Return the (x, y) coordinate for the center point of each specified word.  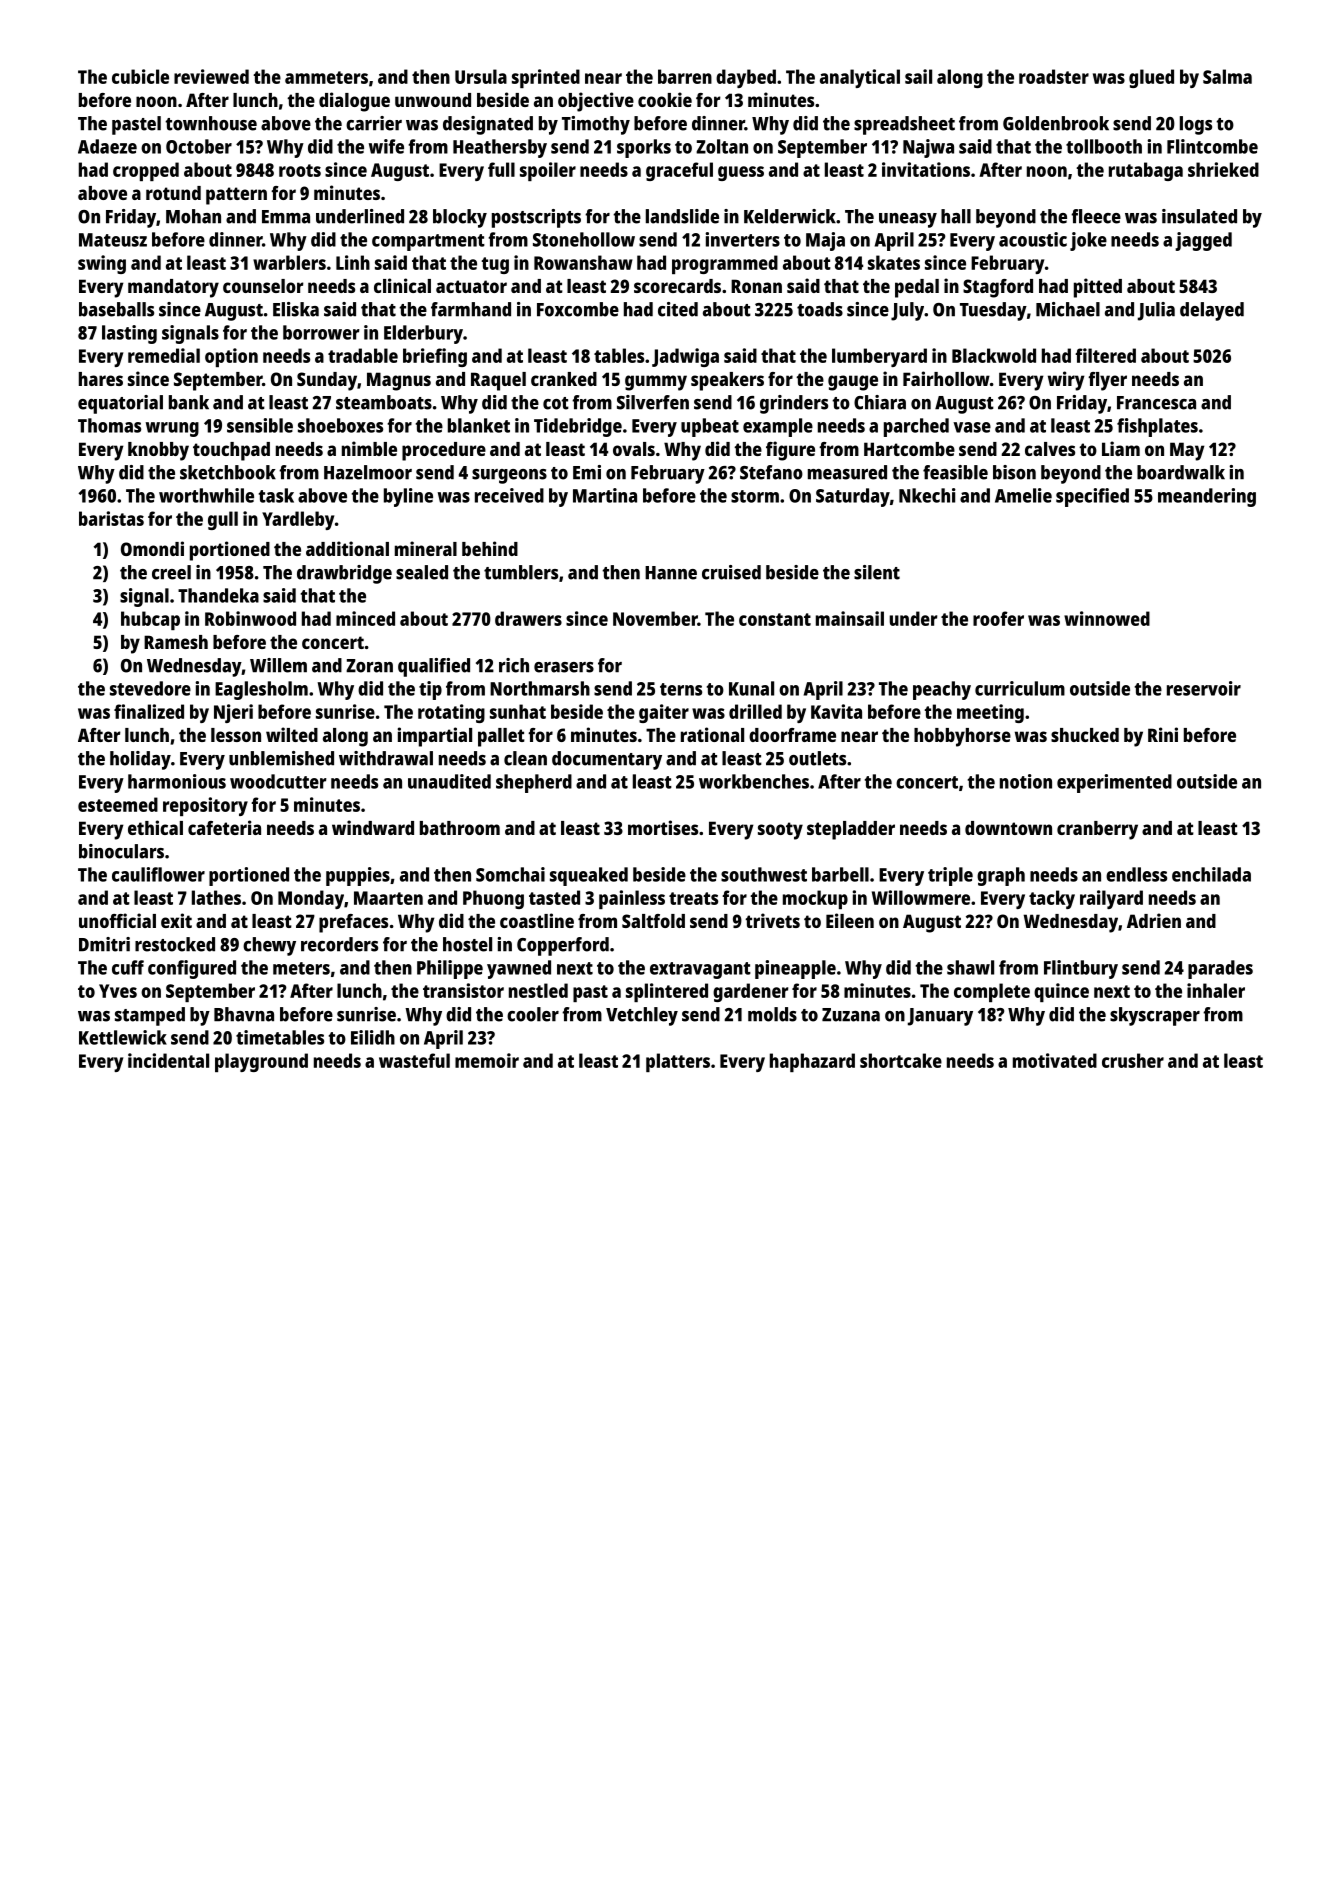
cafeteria (224, 827)
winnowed (1107, 618)
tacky (1052, 899)
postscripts (536, 218)
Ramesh (176, 642)
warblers (289, 262)
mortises (663, 827)
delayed (1212, 311)
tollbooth (1104, 146)
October (199, 146)
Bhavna (244, 1014)
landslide (682, 216)
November (655, 618)
